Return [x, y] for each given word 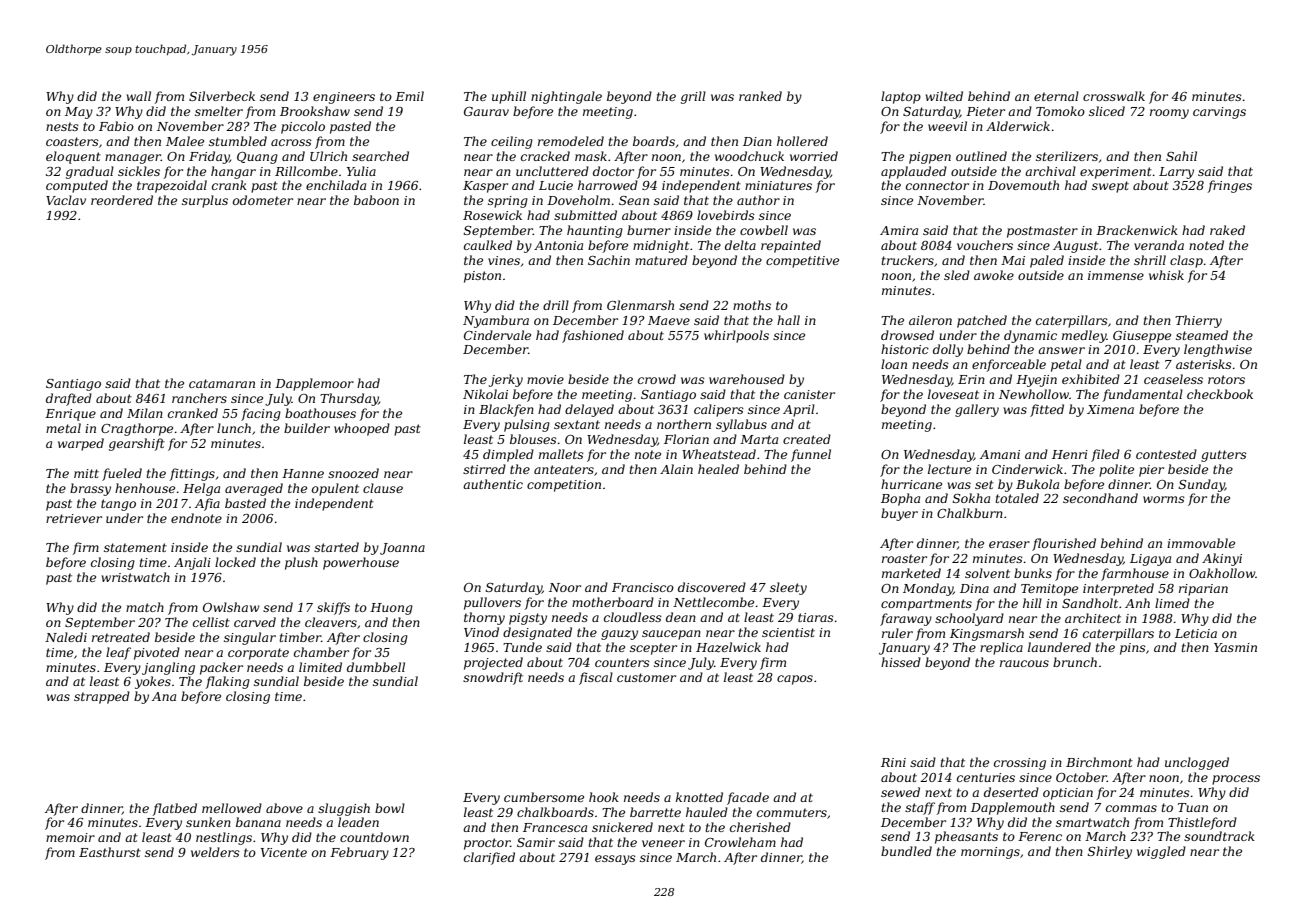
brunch [1075, 662]
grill [693, 97]
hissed [901, 662]
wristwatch [135, 577]
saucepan [671, 635]
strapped [102, 697]
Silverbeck [222, 96]
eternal [1056, 96]
